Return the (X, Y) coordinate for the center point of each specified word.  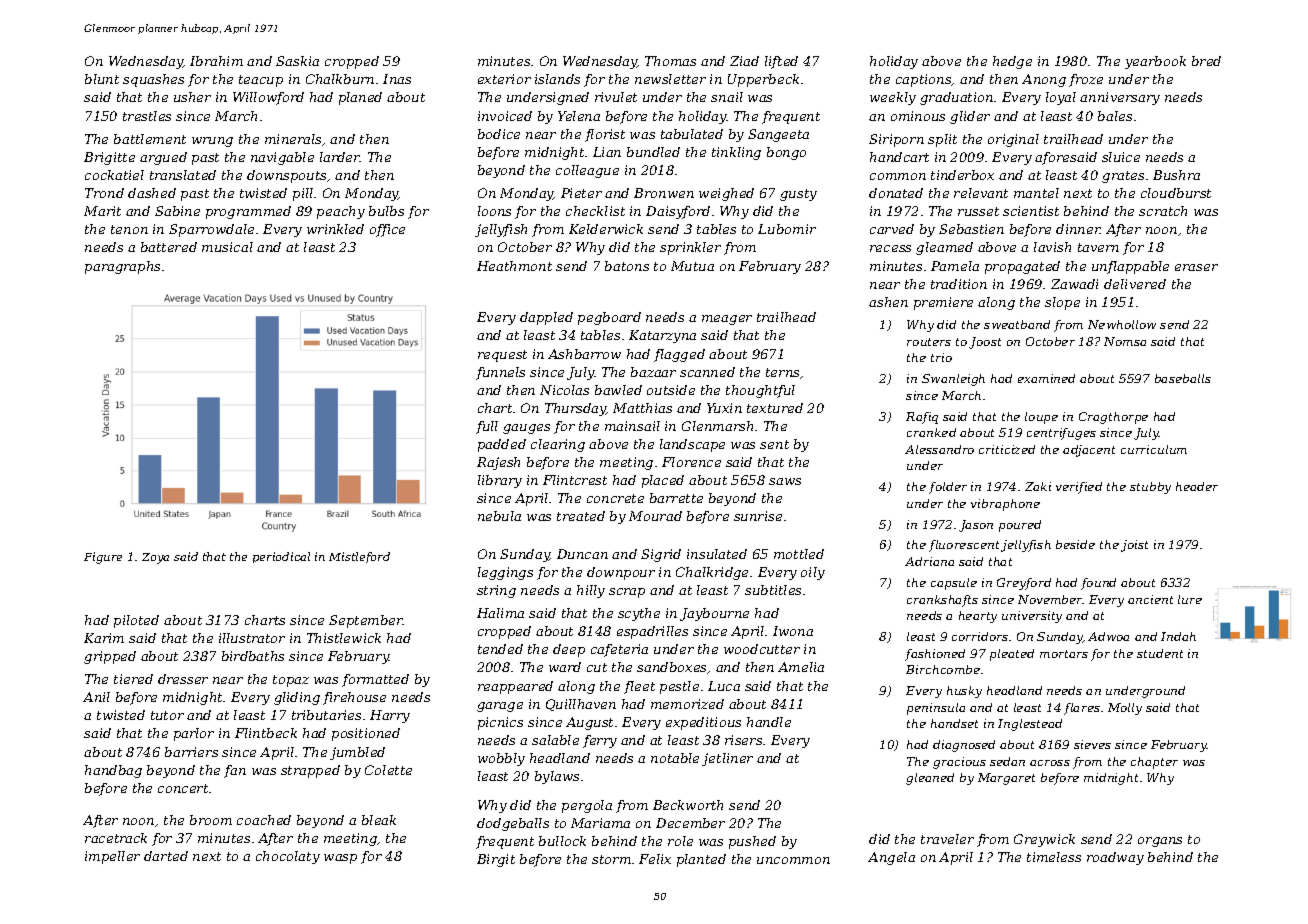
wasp (340, 859)
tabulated (692, 134)
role (680, 841)
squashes (153, 80)
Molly (1125, 709)
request (502, 356)
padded (502, 445)
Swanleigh (953, 380)
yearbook (1155, 62)
